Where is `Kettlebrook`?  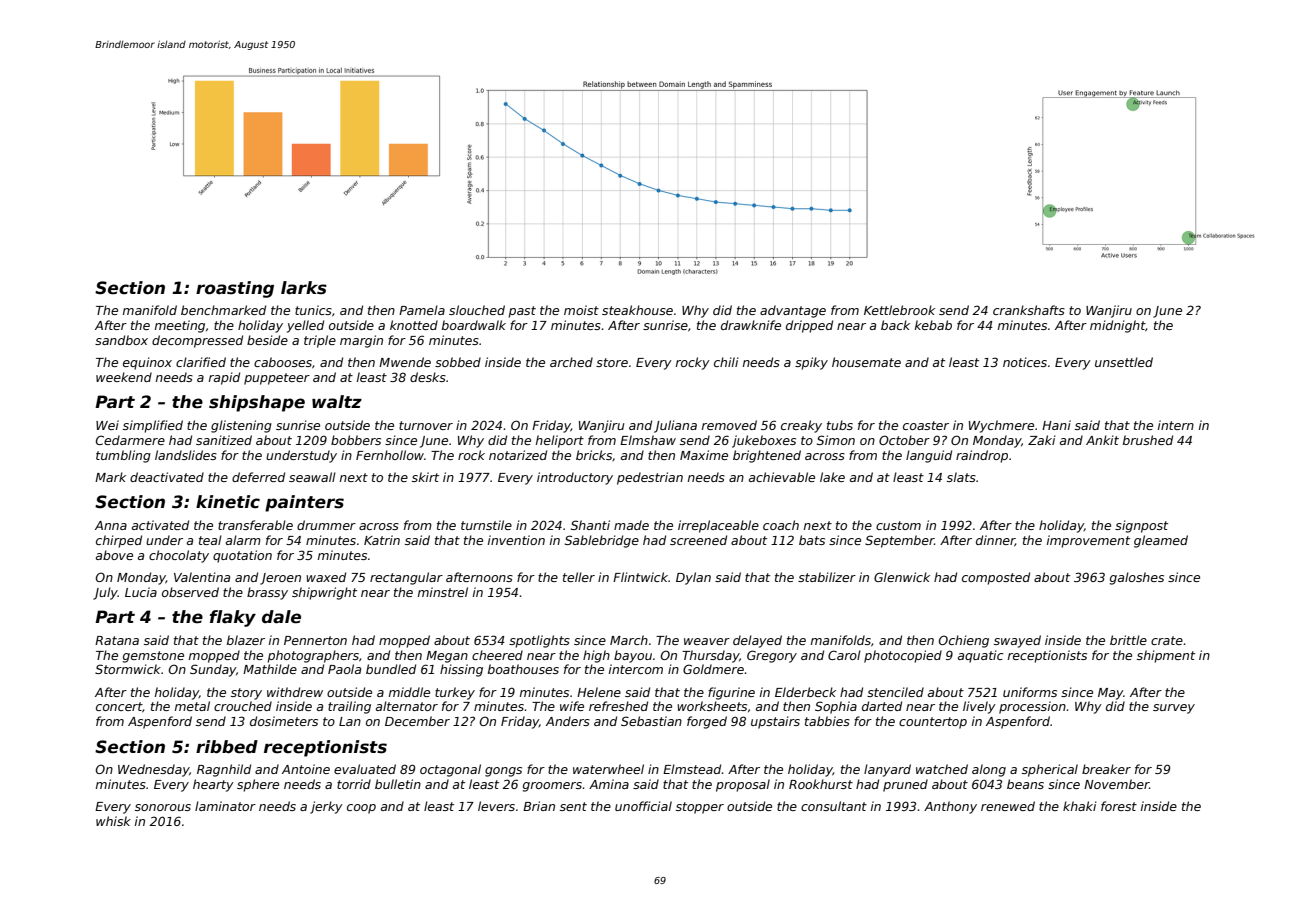 Kettlebrook is located at coordinates (899, 310).
